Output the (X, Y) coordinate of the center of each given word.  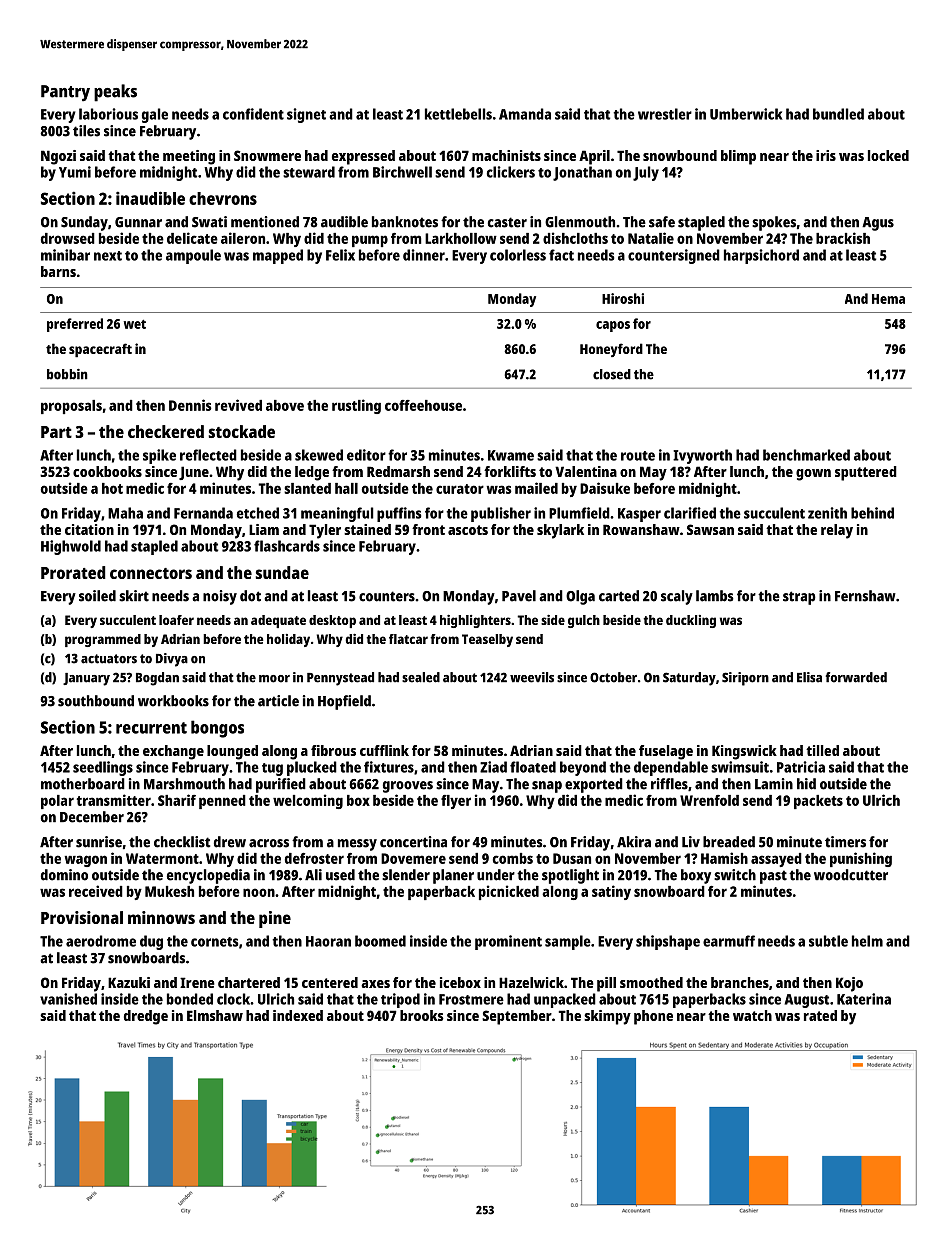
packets (818, 802)
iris (826, 155)
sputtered (866, 473)
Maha (125, 513)
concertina (413, 842)
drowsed (68, 238)
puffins (399, 514)
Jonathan (582, 173)
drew (230, 842)
